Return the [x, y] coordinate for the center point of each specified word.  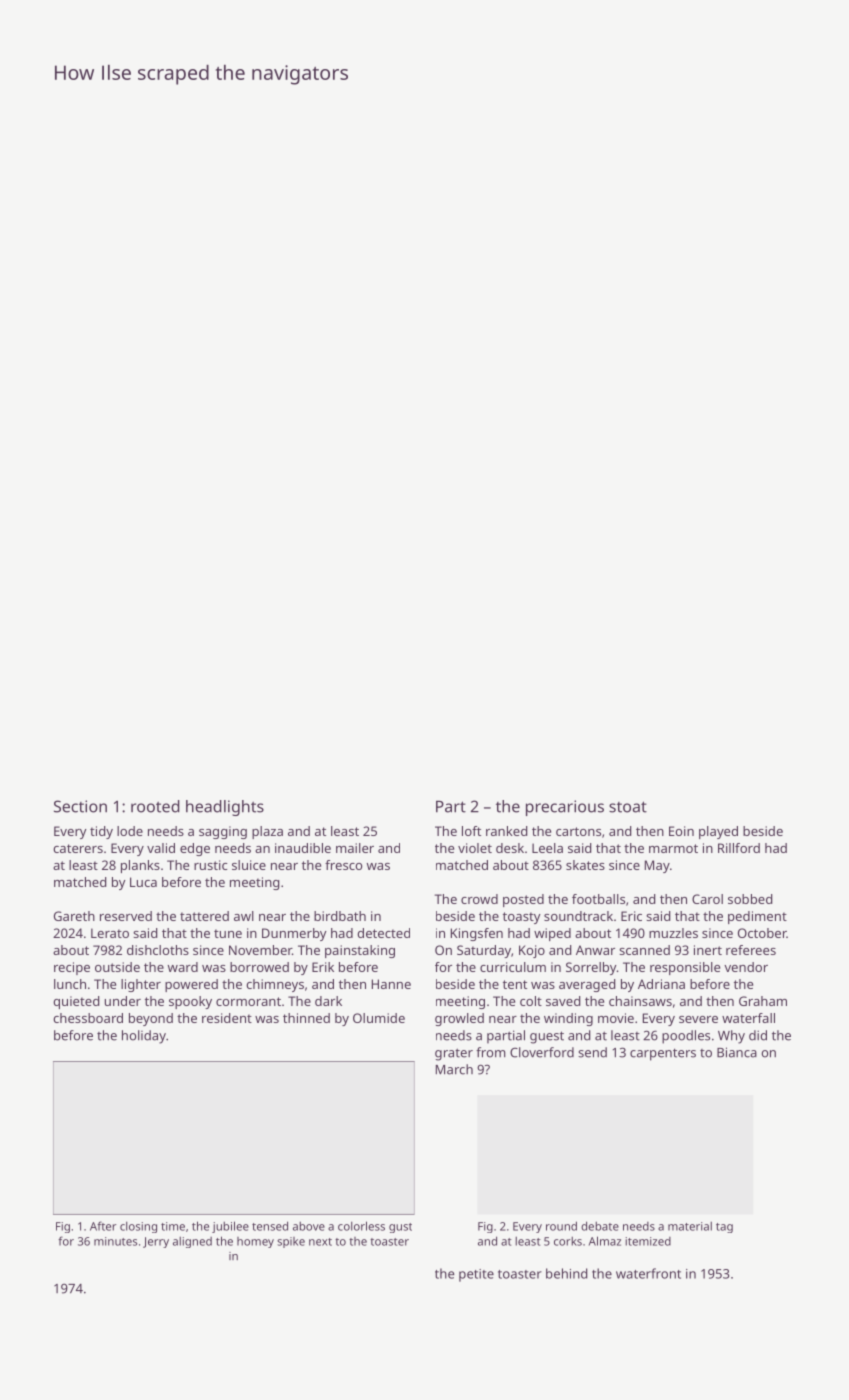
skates [585, 865]
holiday [144, 1037]
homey [255, 1242]
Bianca [737, 1052]
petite [476, 1275]
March [454, 1069]
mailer [355, 848]
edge [195, 849]
